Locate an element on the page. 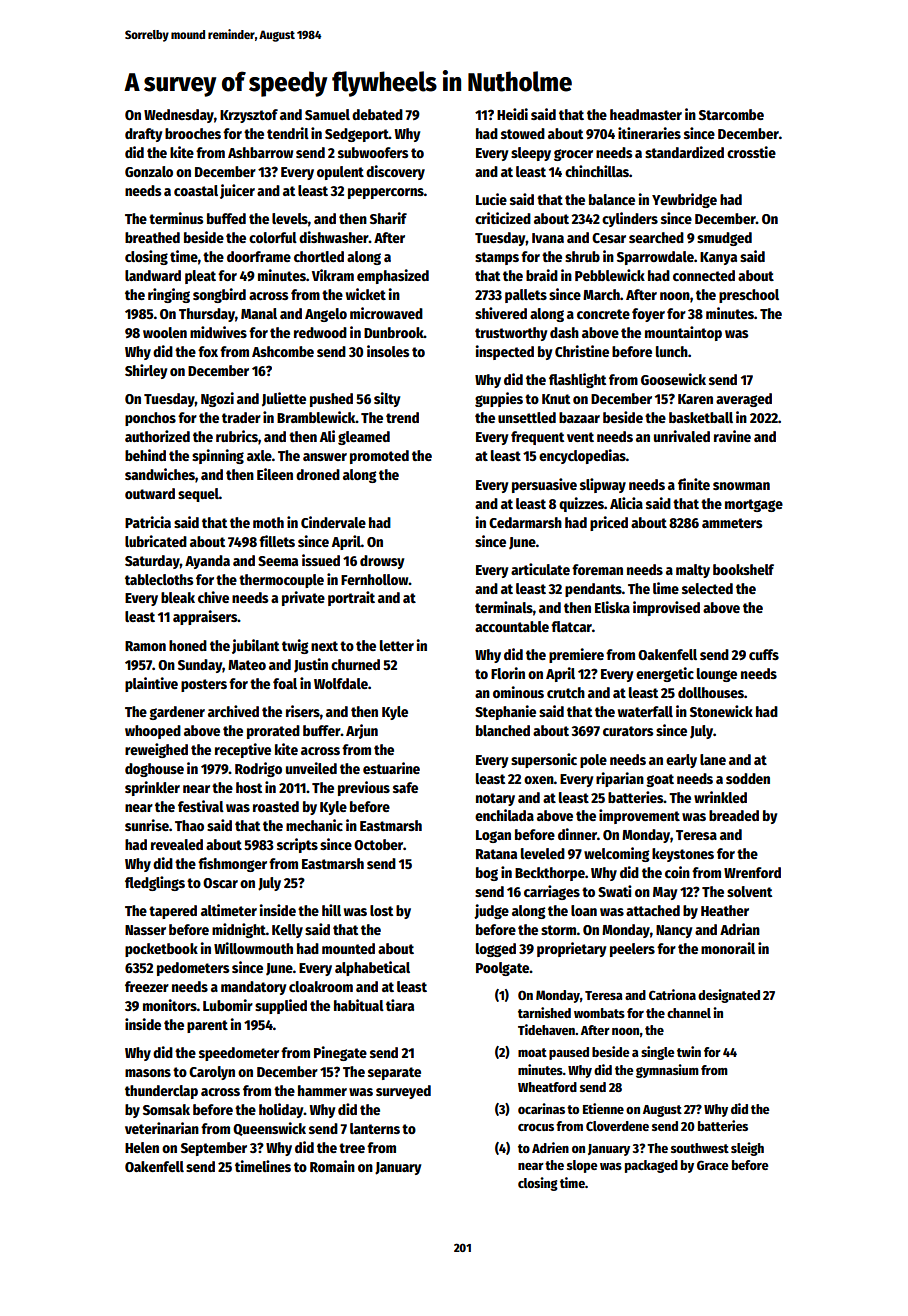 This page has height=1316, width=908. reweighed is located at coordinates (156, 750).
